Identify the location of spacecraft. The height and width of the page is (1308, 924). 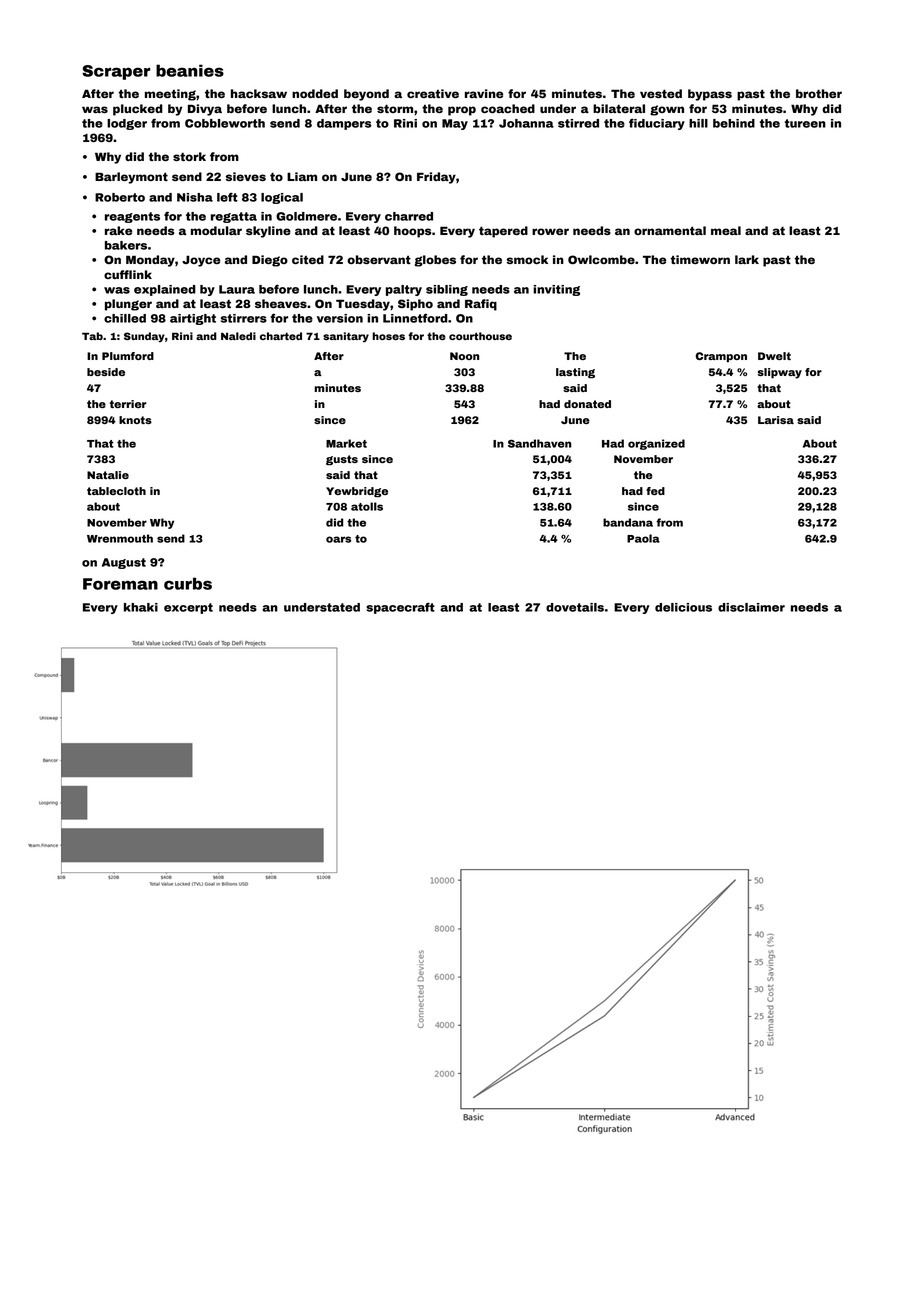
(400, 608).
